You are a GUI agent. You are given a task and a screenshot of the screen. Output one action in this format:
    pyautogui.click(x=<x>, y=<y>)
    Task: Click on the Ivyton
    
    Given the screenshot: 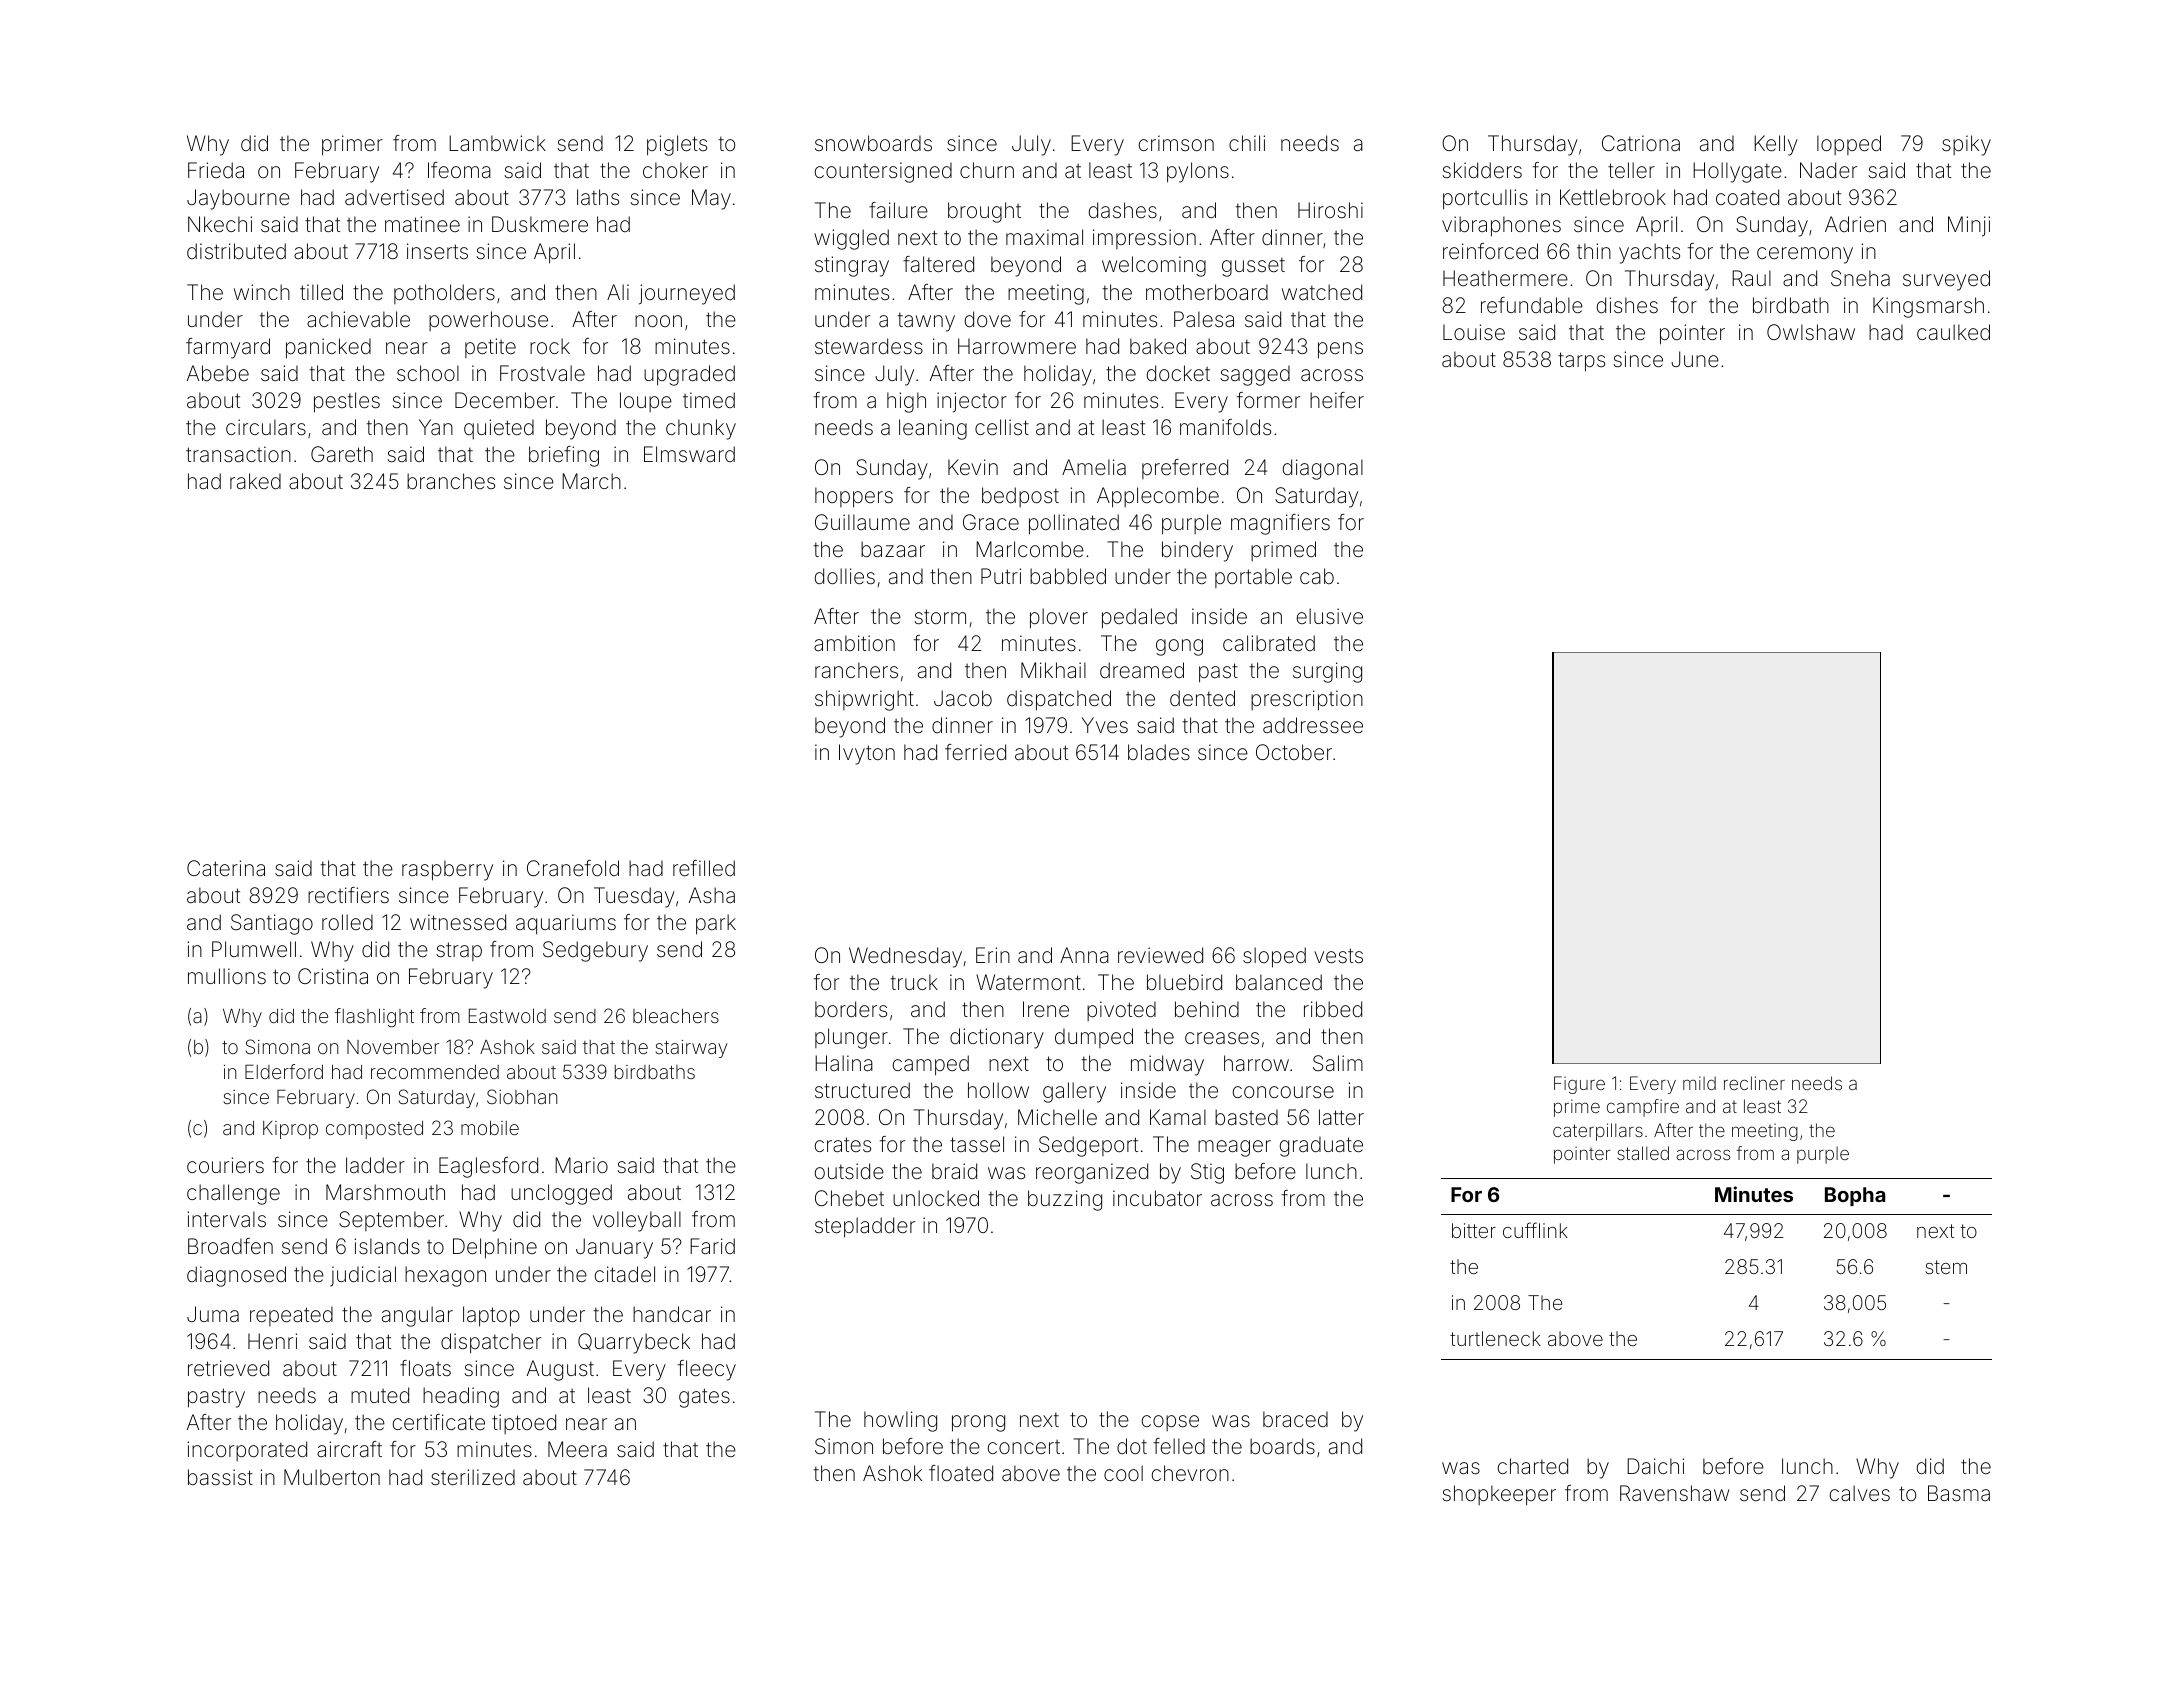 What is the action you would take?
    pyautogui.click(x=867, y=754)
